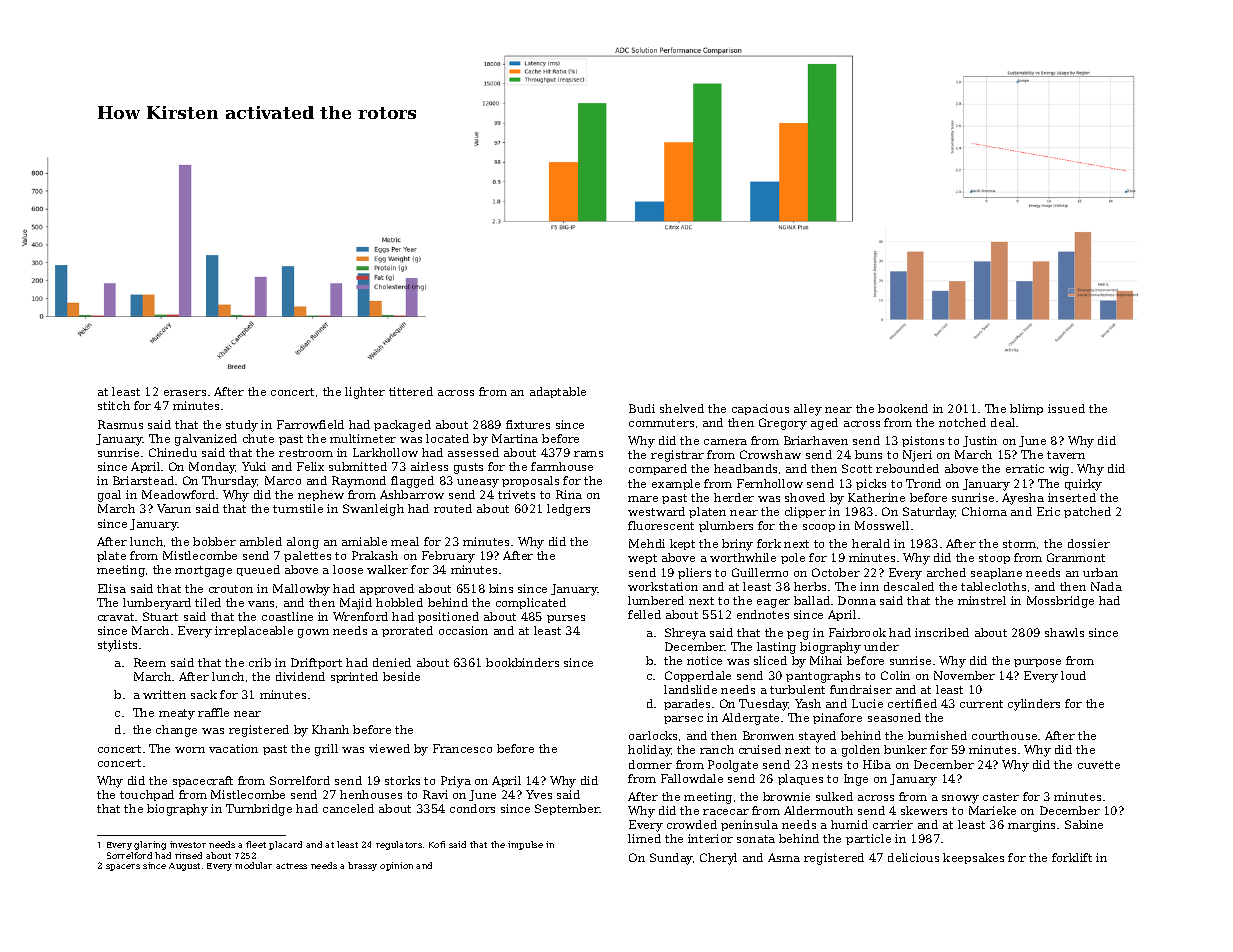 The height and width of the screenshot is (952, 1233). What do you see at coordinates (558, 392) in the screenshot?
I see `adaptable` at bounding box center [558, 392].
